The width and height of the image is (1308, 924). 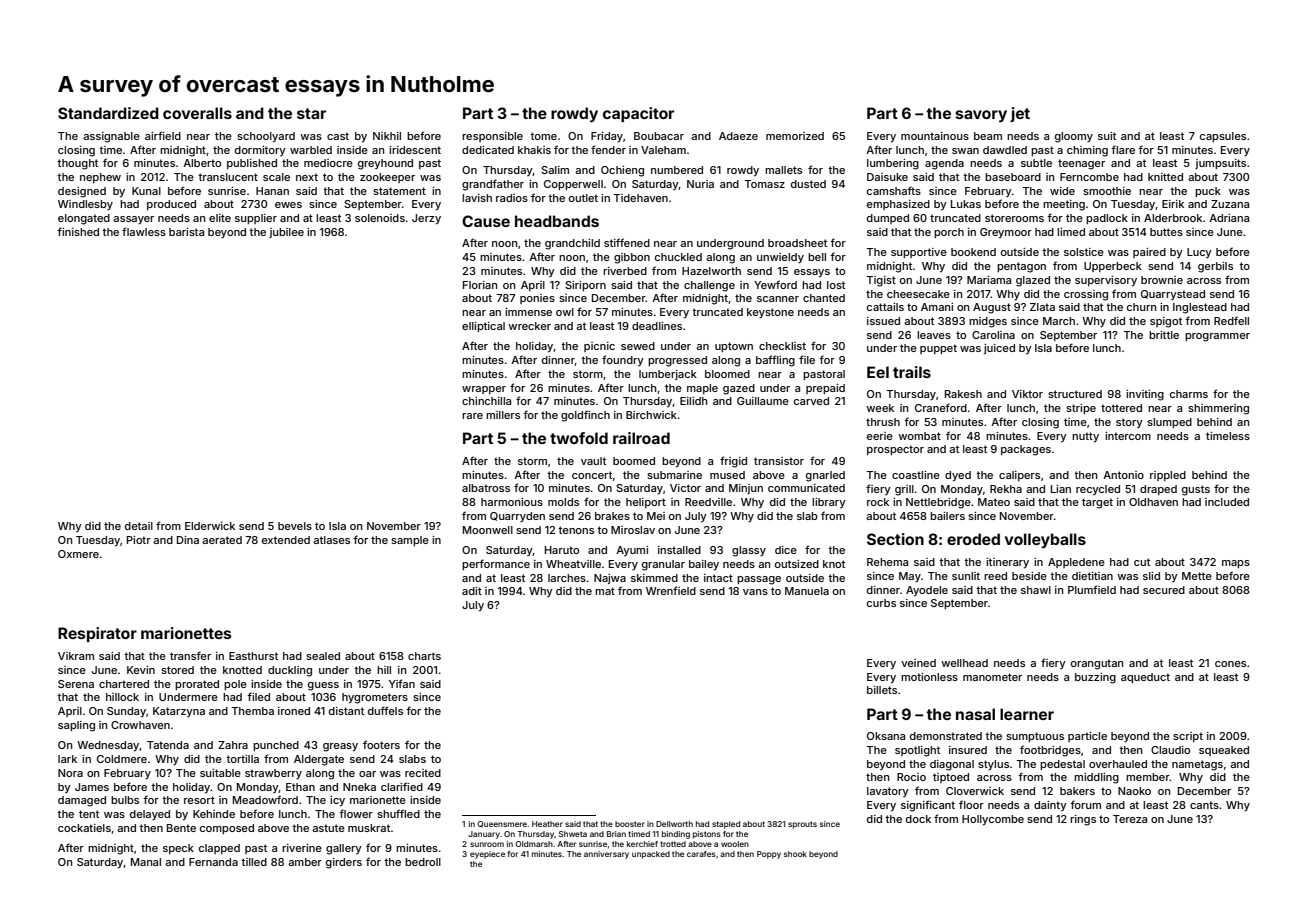 I want to click on brakes, so click(x=612, y=516).
